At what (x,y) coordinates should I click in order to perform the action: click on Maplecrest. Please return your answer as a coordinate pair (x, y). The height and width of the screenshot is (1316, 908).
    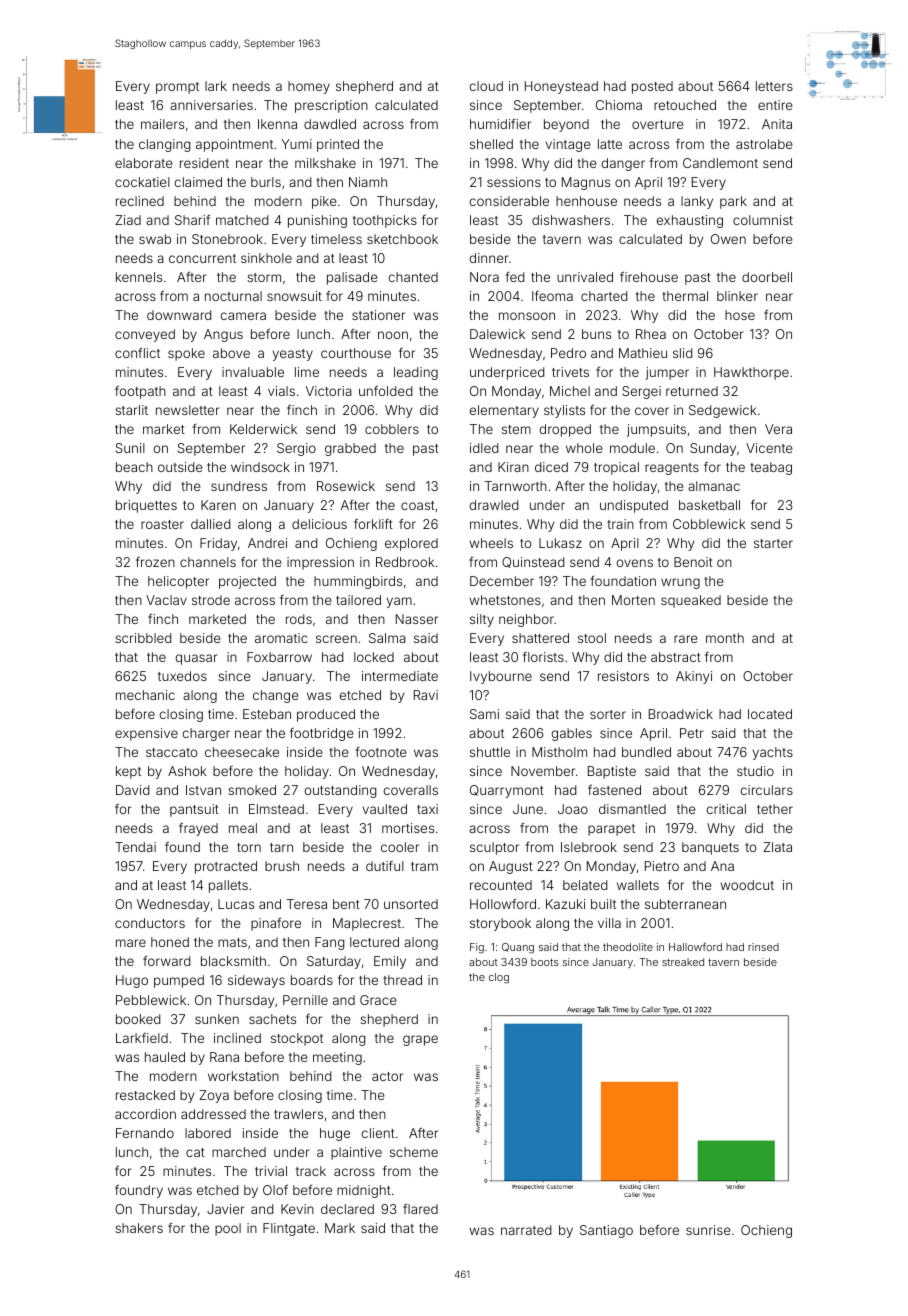
    Looking at the image, I should click on (367, 924).
